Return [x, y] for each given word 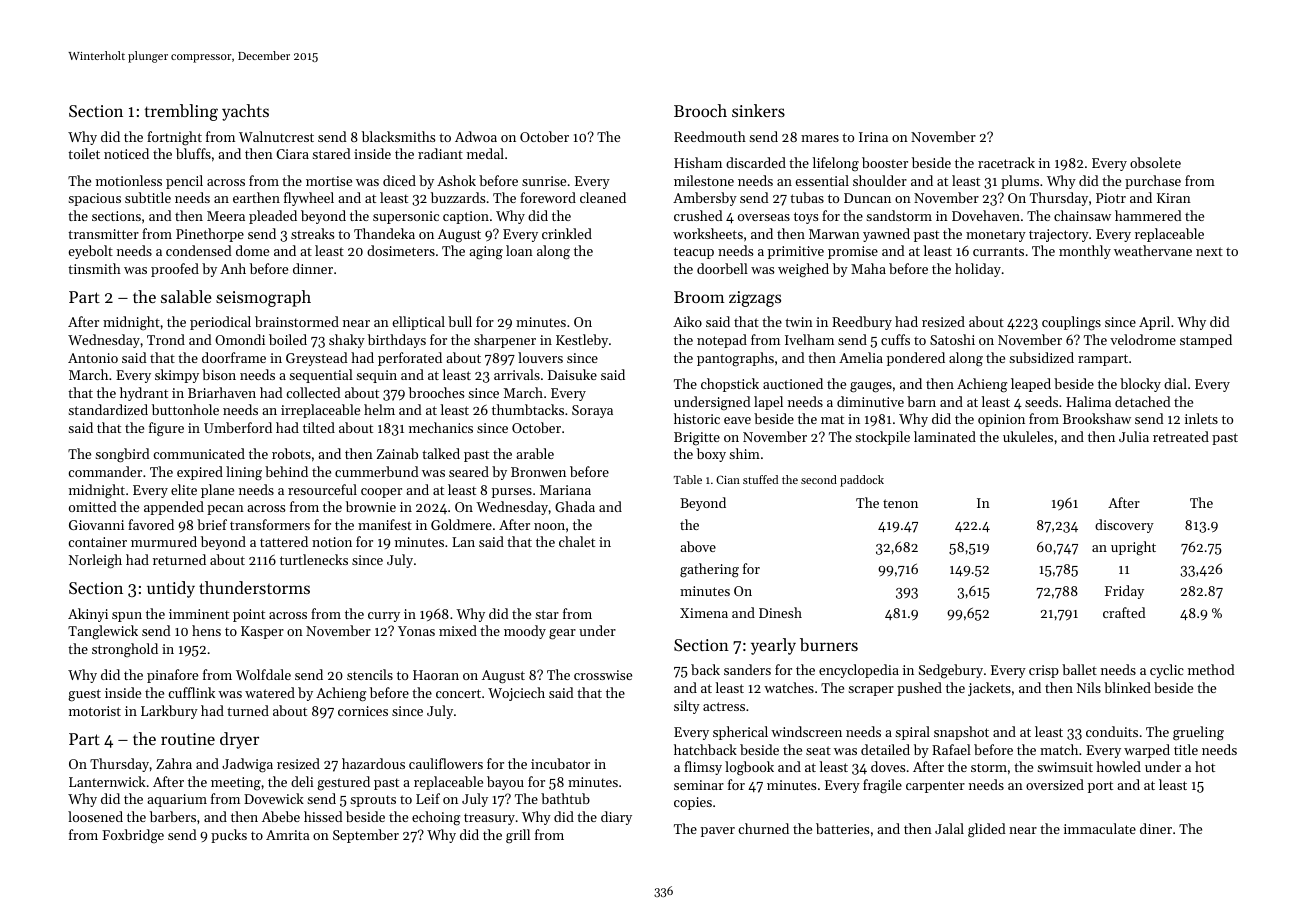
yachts [245, 112]
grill [518, 836]
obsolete [1155, 162]
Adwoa [476, 136]
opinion [1001, 420]
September [366, 836]
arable [535, 453]
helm [379, 409]
